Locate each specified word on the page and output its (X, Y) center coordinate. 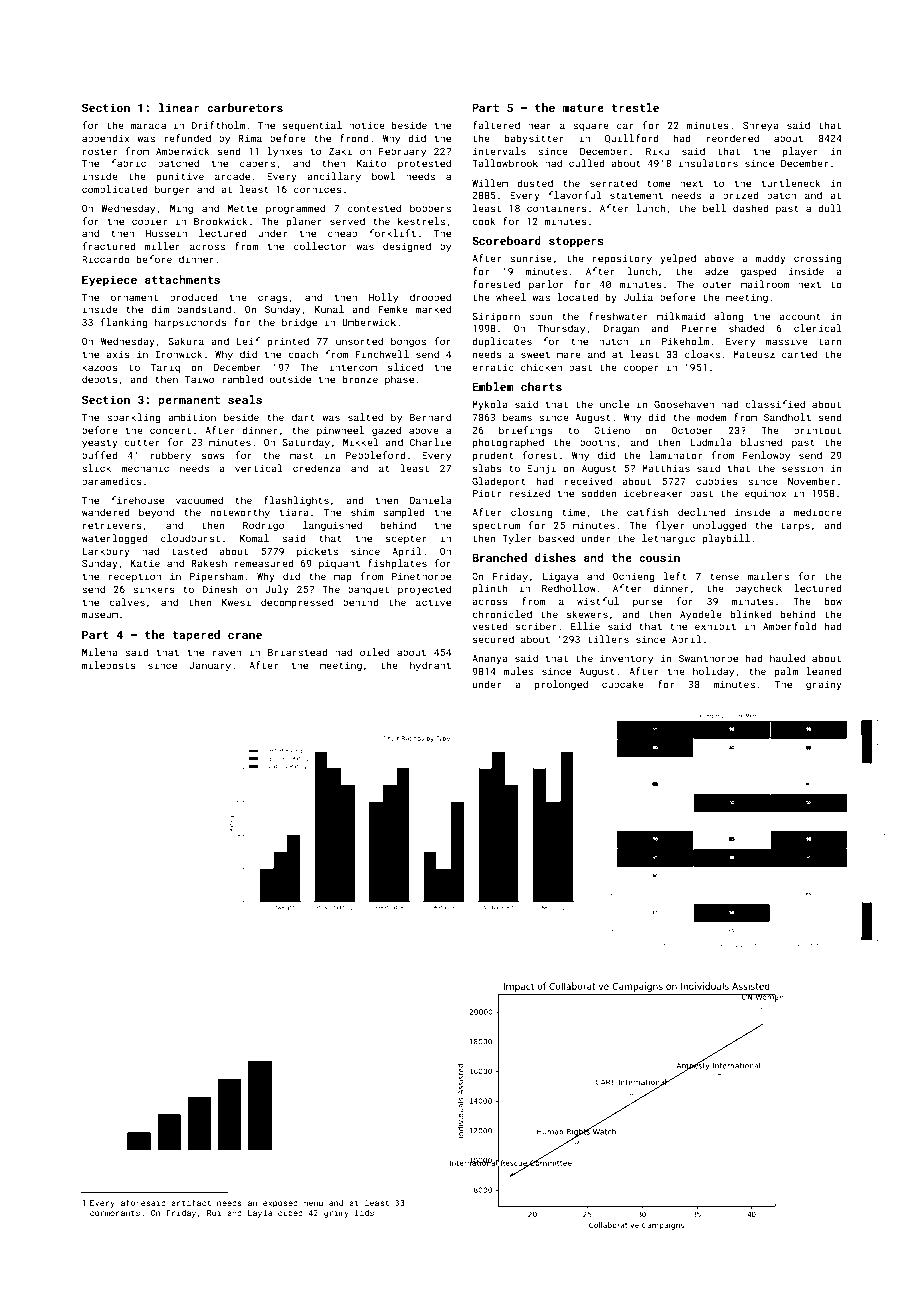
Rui (214, 1213)
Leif (248, 341)
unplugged (720, 526)
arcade (232, 176)
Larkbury (106, 552)
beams (517, 417)
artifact (191, 1202)
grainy (824, 685)
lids (364, 1212)
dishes (555, 557)
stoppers (576, 242)
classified (775, 404)
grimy (336, 1214)
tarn (830, 341)
